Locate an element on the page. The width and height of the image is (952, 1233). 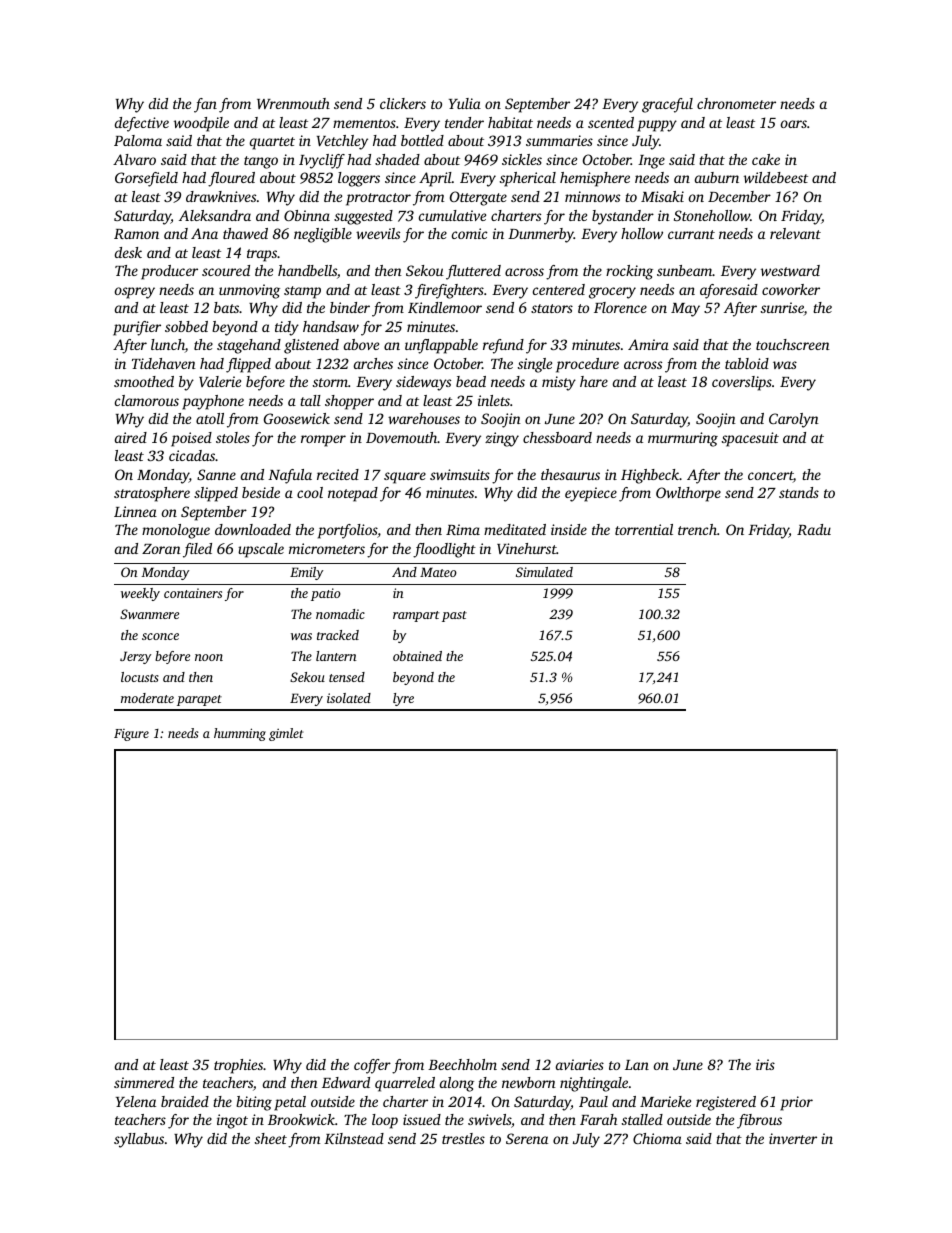
chronometer is located at coordinates (736, 103).
